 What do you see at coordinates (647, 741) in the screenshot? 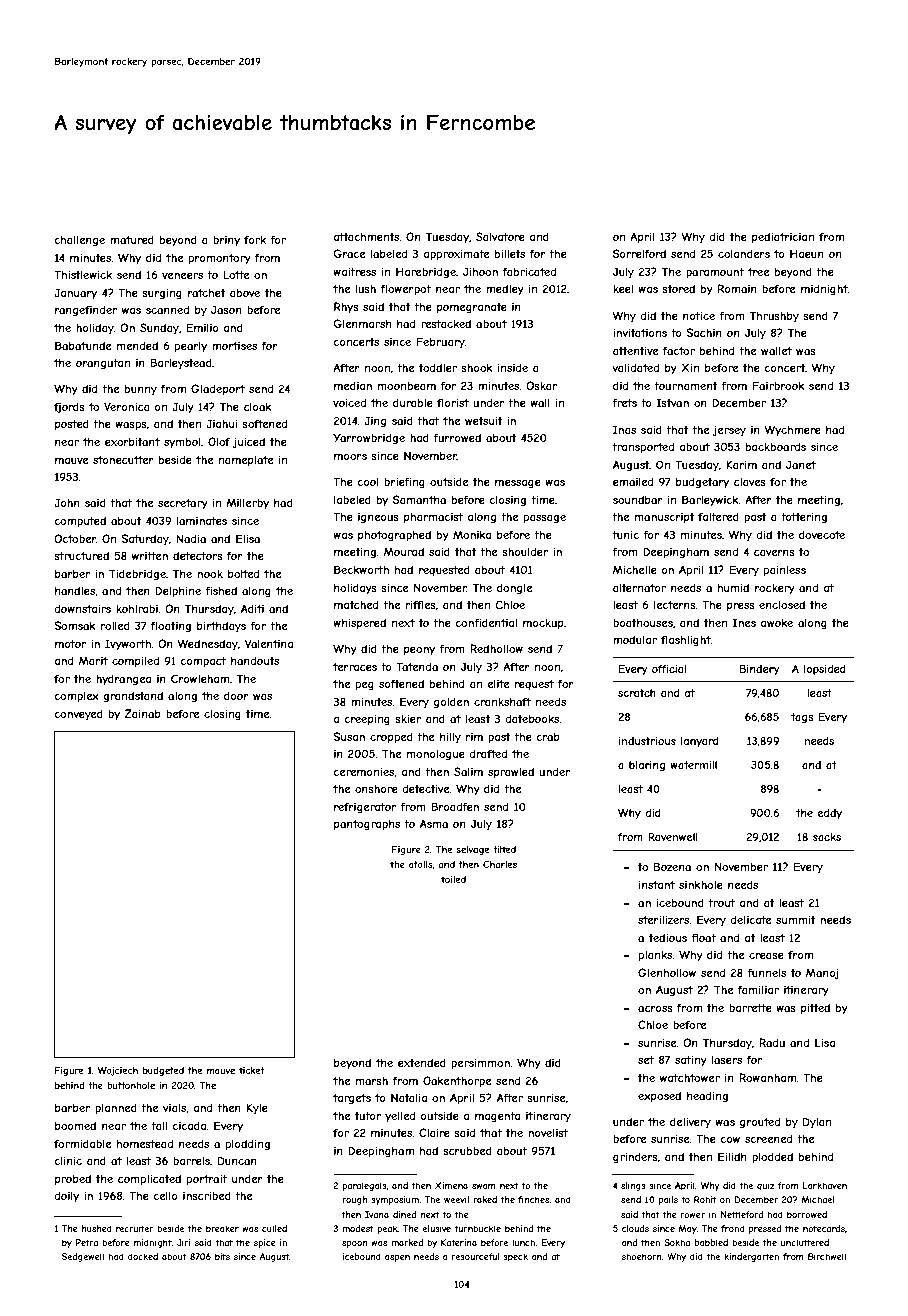
I see `industrious` at bounding box center [647, 741].
